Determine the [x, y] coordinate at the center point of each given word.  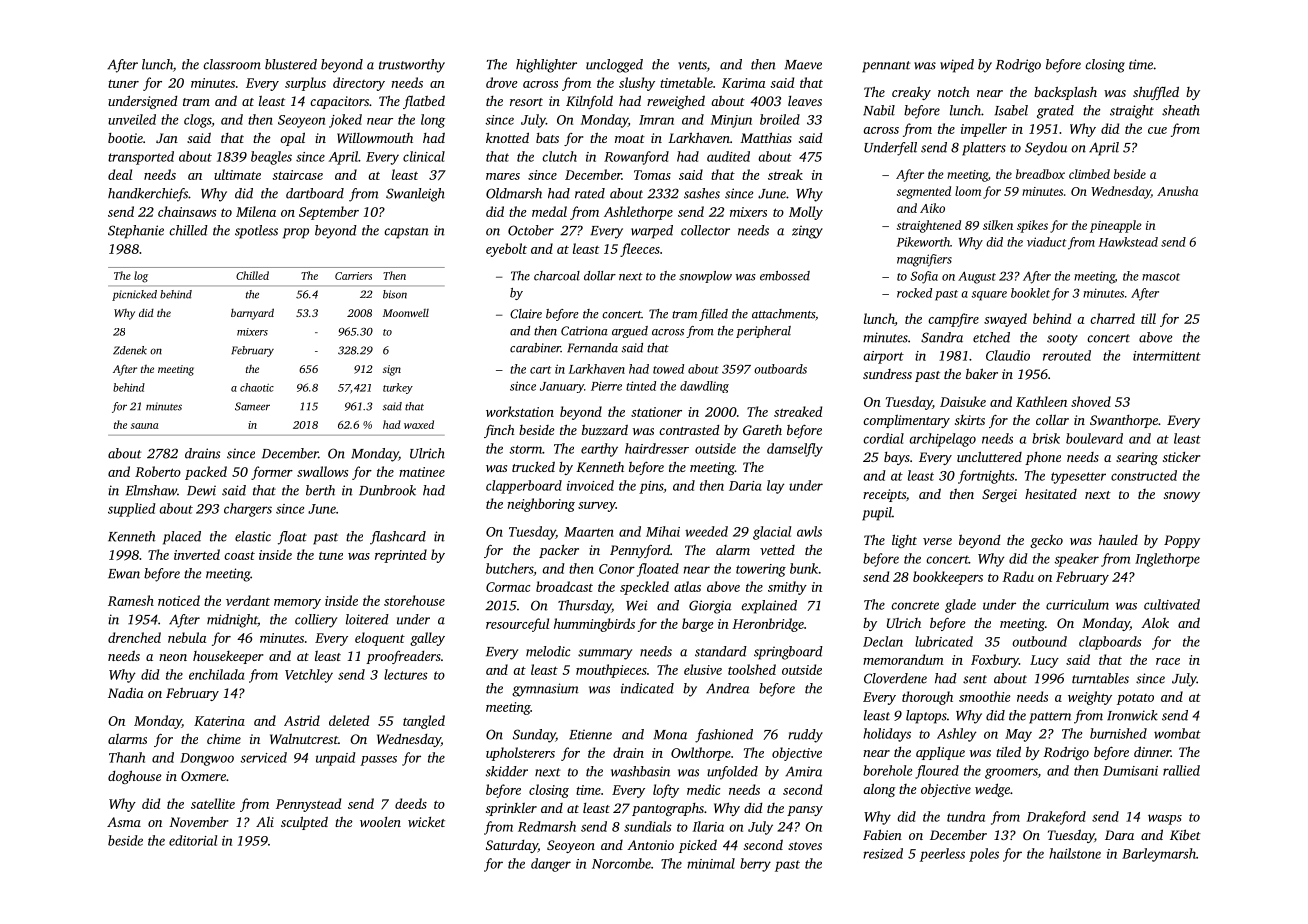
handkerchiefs [148, 195]
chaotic [257, 387]
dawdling [704, 387]
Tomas [652, 175]
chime [224, 739]
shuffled [1156, 93]
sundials [648, 826]
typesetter [1078, 478]
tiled [1008, 751]
